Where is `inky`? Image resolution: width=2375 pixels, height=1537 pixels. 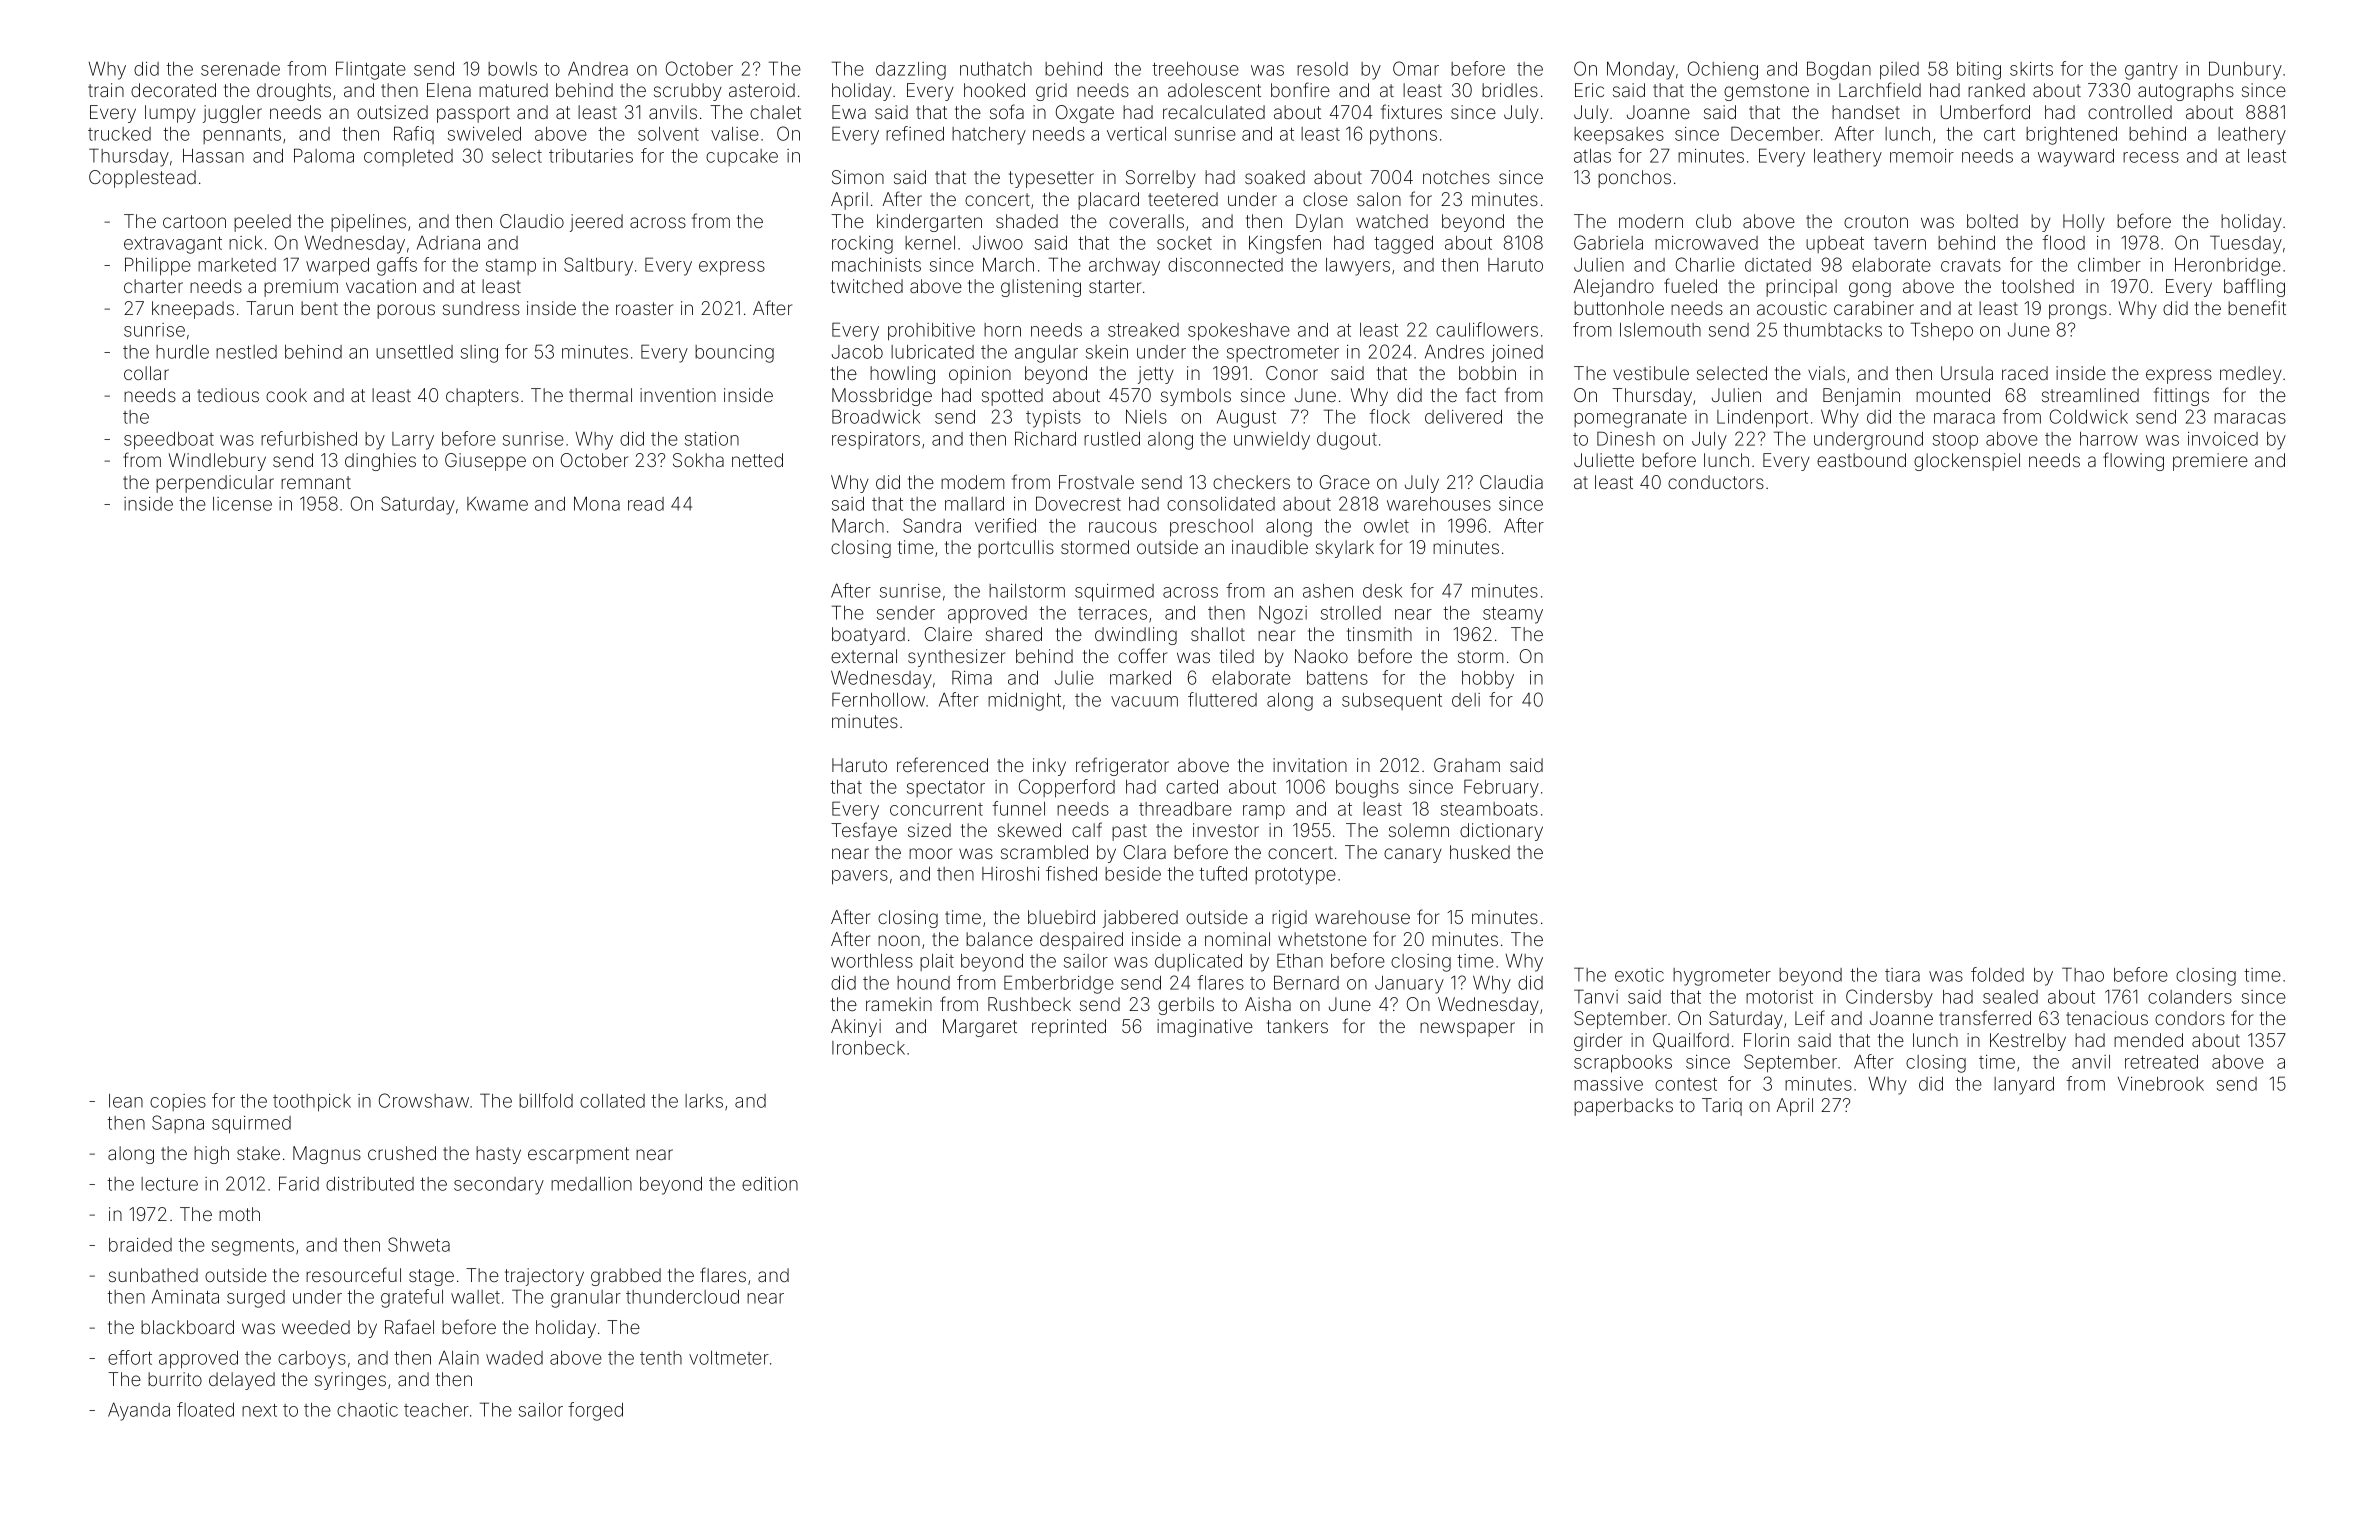 inky is located at coordinates (1049, 767).
